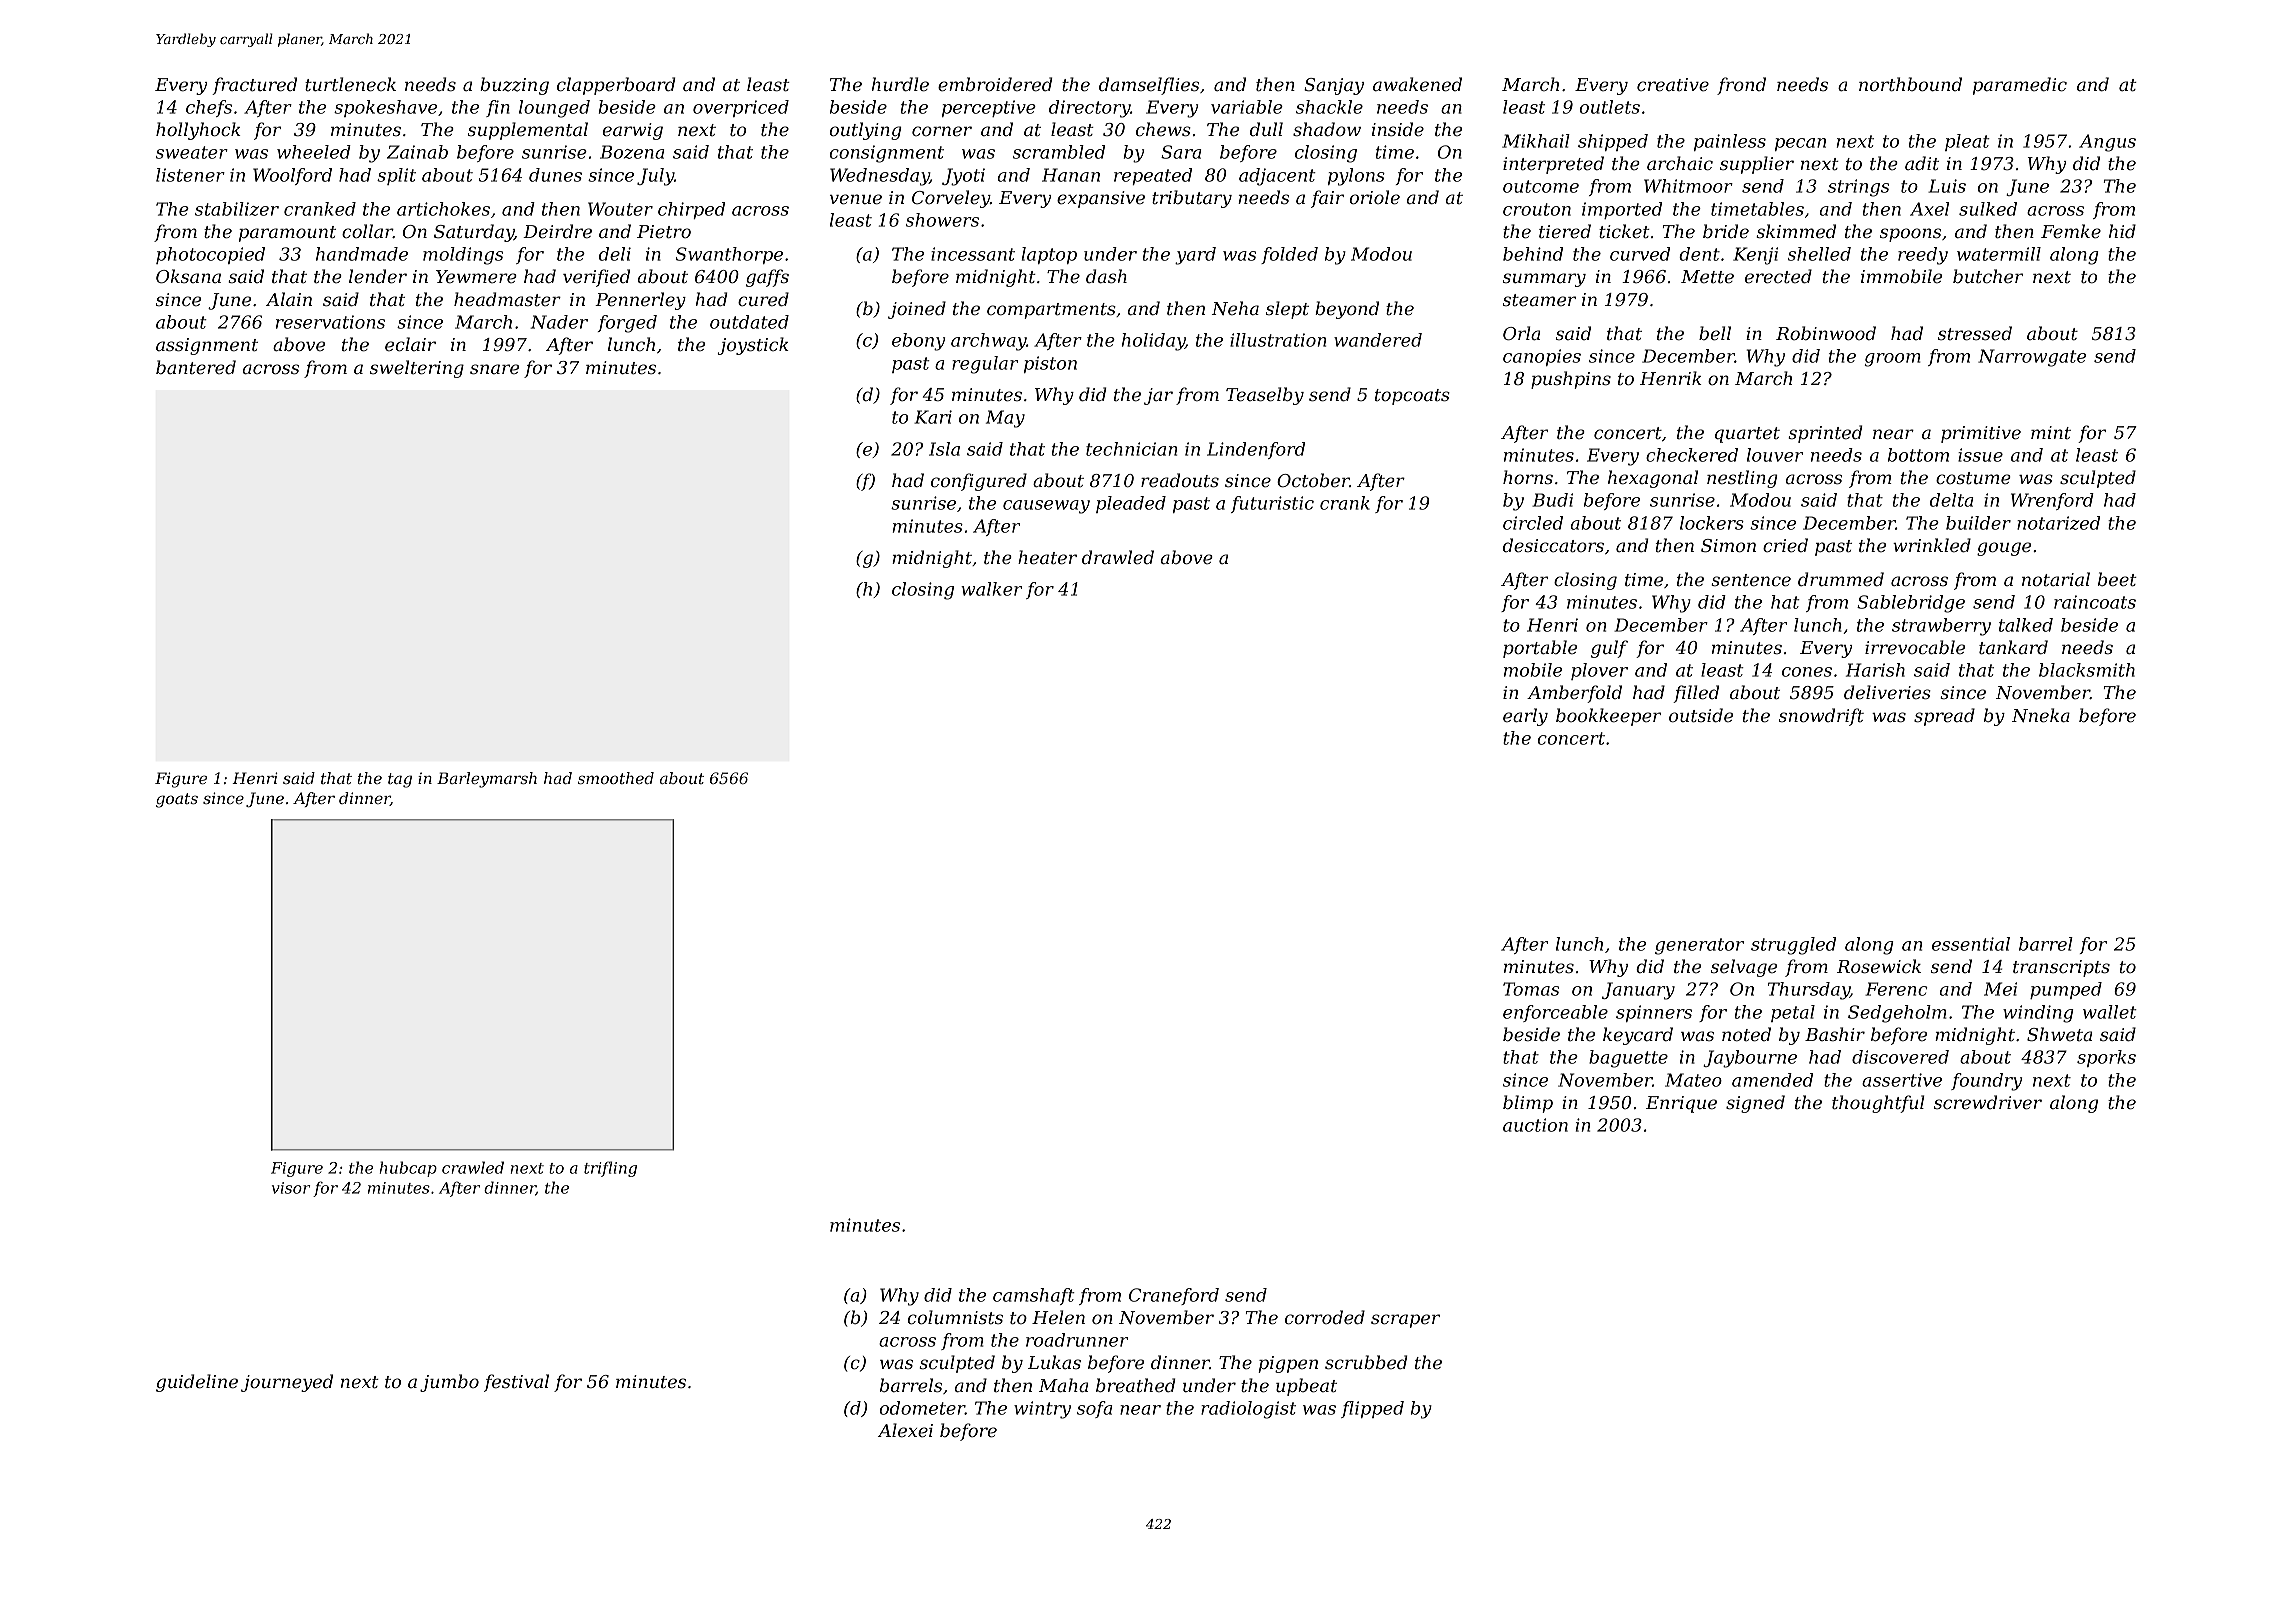 This page has width=2292, height=1620. Describe the element at coordinates (507, 299) in the page. I see `headmaster` at that location.
